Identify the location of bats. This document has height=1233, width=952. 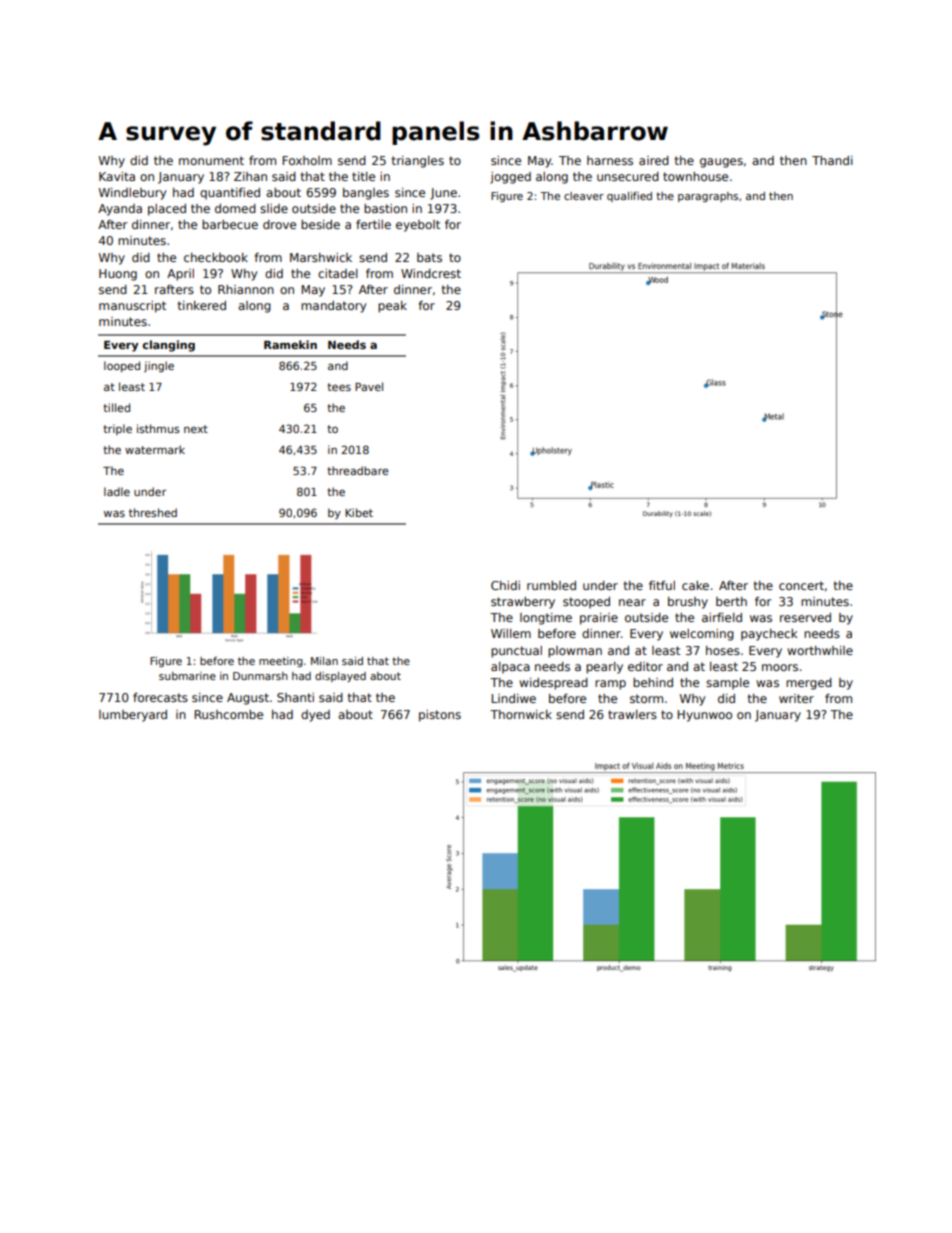
(429, 257).
